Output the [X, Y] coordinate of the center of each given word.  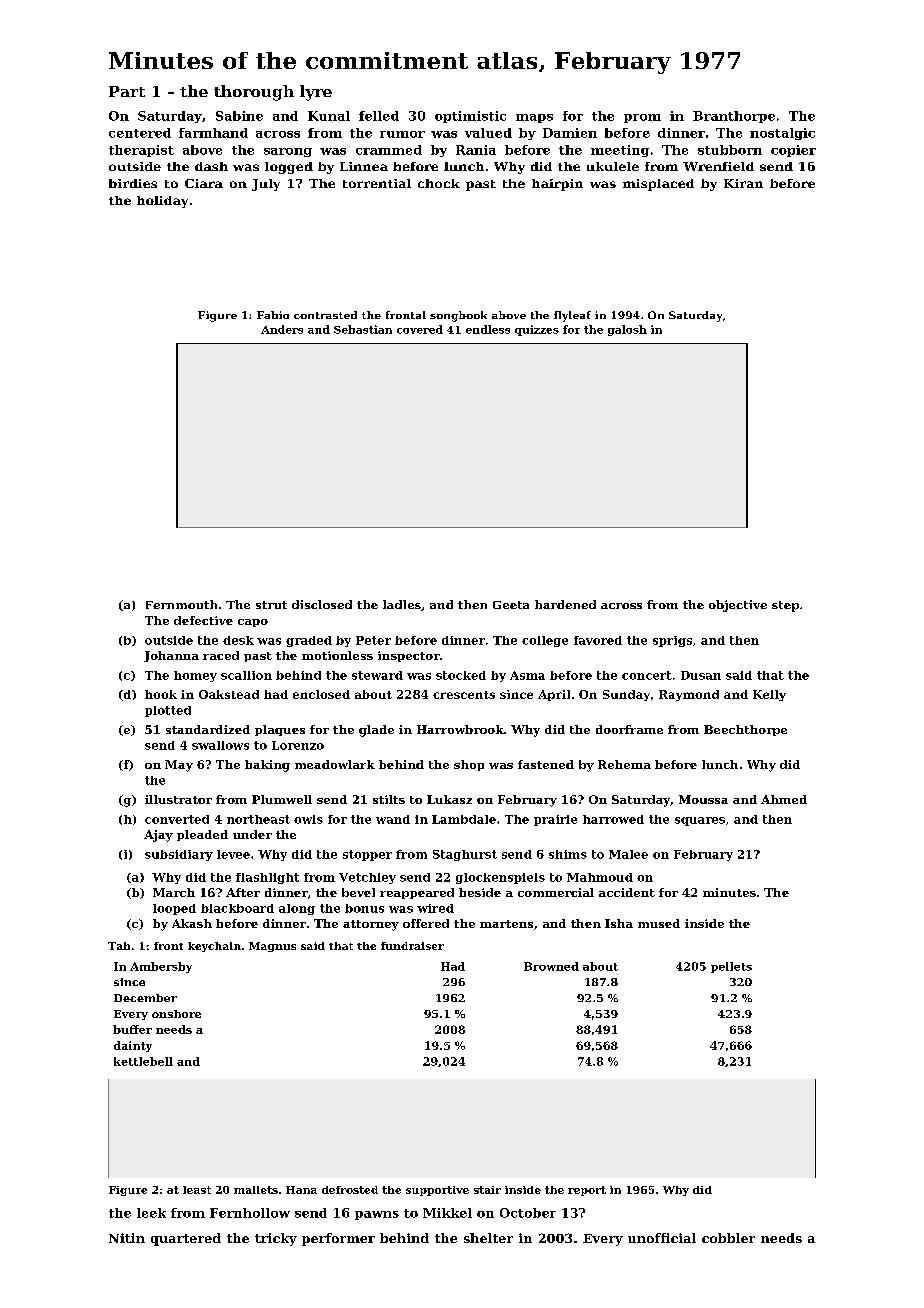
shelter [488, 1238]
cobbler [728, 1238]
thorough [254, 93]
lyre [316, 93]
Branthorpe [734, 117]
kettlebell [143, 1061]
